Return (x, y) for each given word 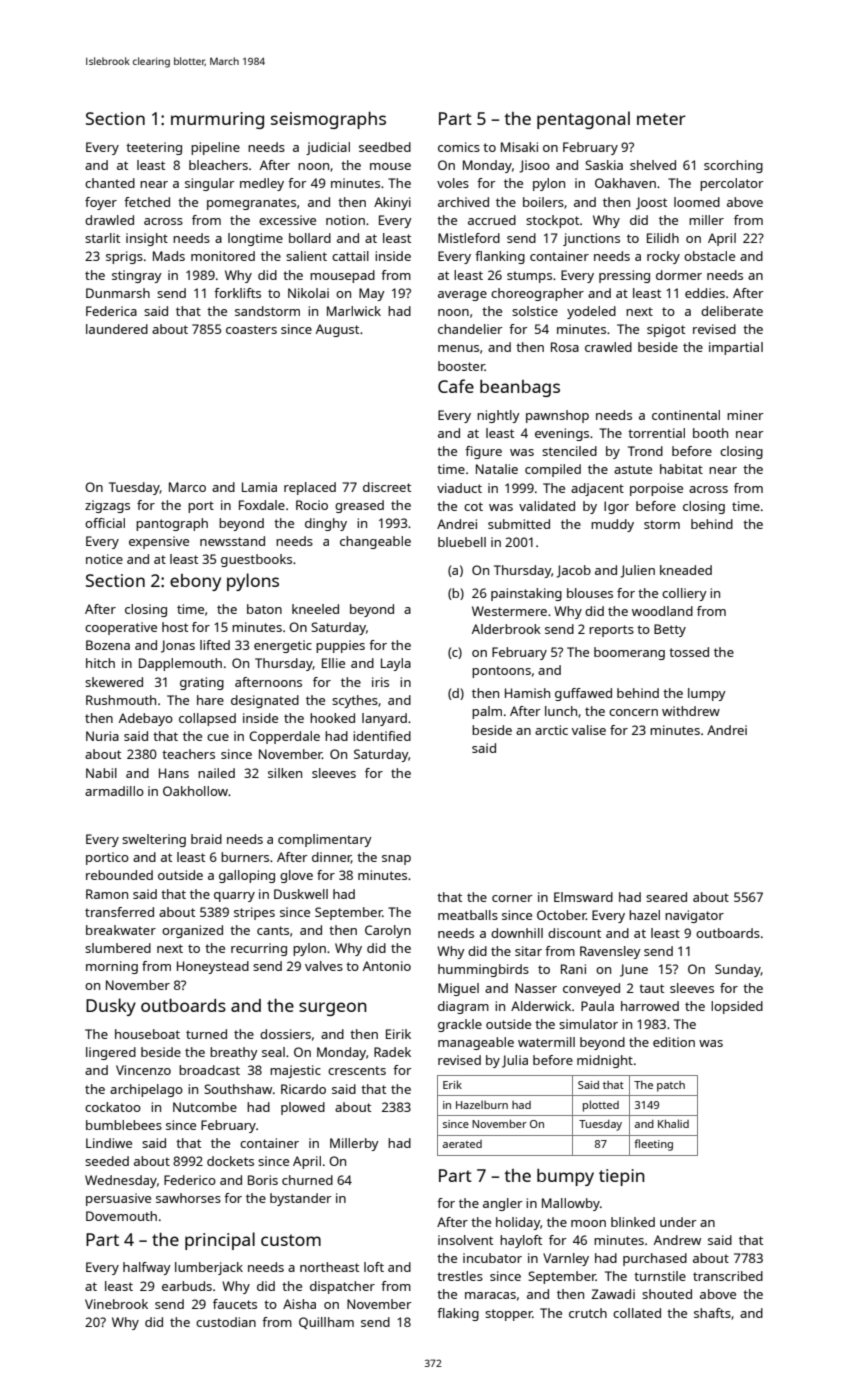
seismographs (328, 120)
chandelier (470, 329)
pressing (624, 276)
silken (285, 773)
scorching (733, 166)
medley (262, 184)
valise (589, 730)
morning (112, 967)
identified (382, 736)
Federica (111, 311)
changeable (375, 542)
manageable (476, 1043)
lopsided (737, 1007)
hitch (100, 663)
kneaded (686, 570)
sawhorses (188, 1198)
